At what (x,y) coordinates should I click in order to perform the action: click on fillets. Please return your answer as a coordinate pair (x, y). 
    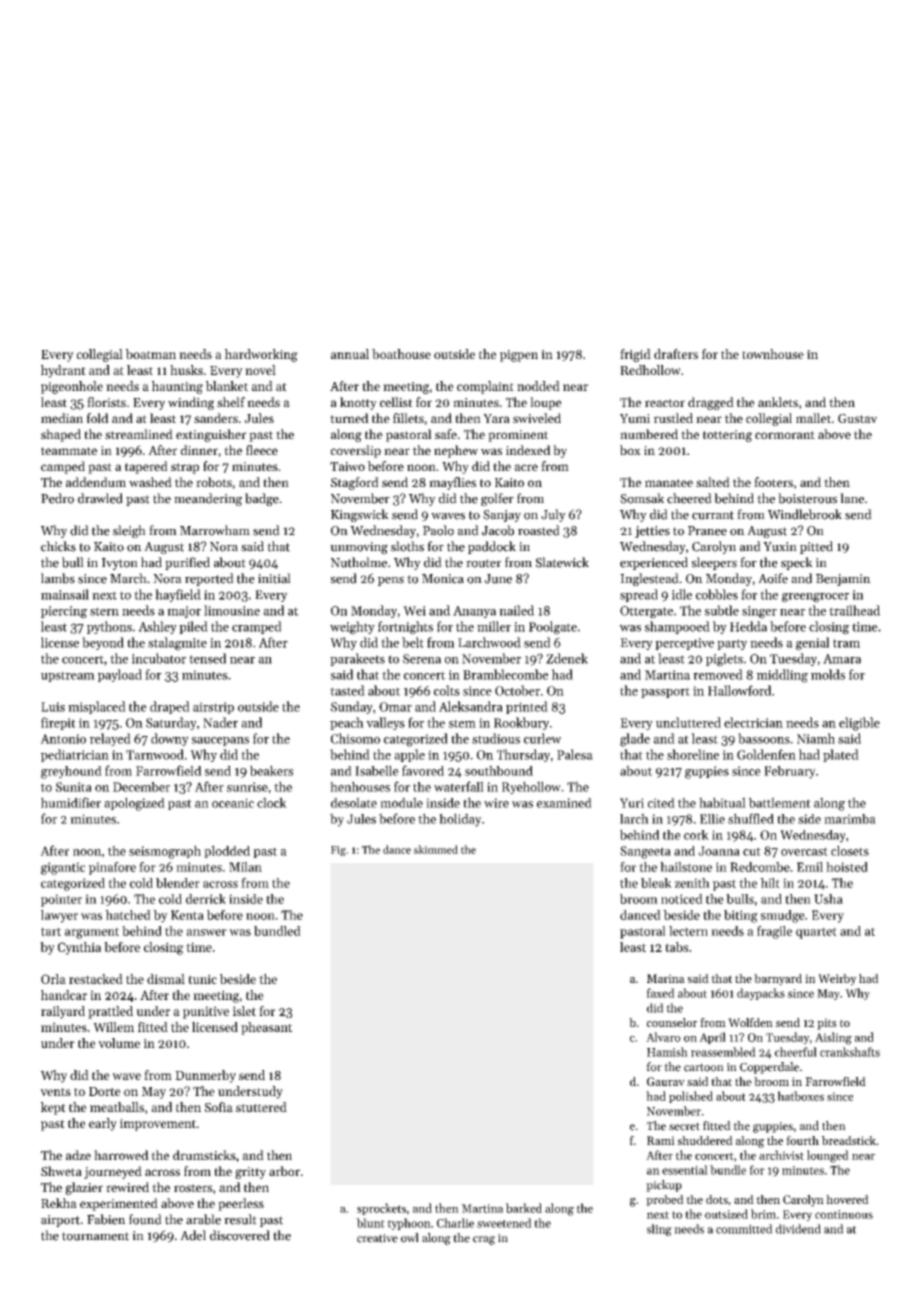
    Looking at the image, I should click on (408, 418).
